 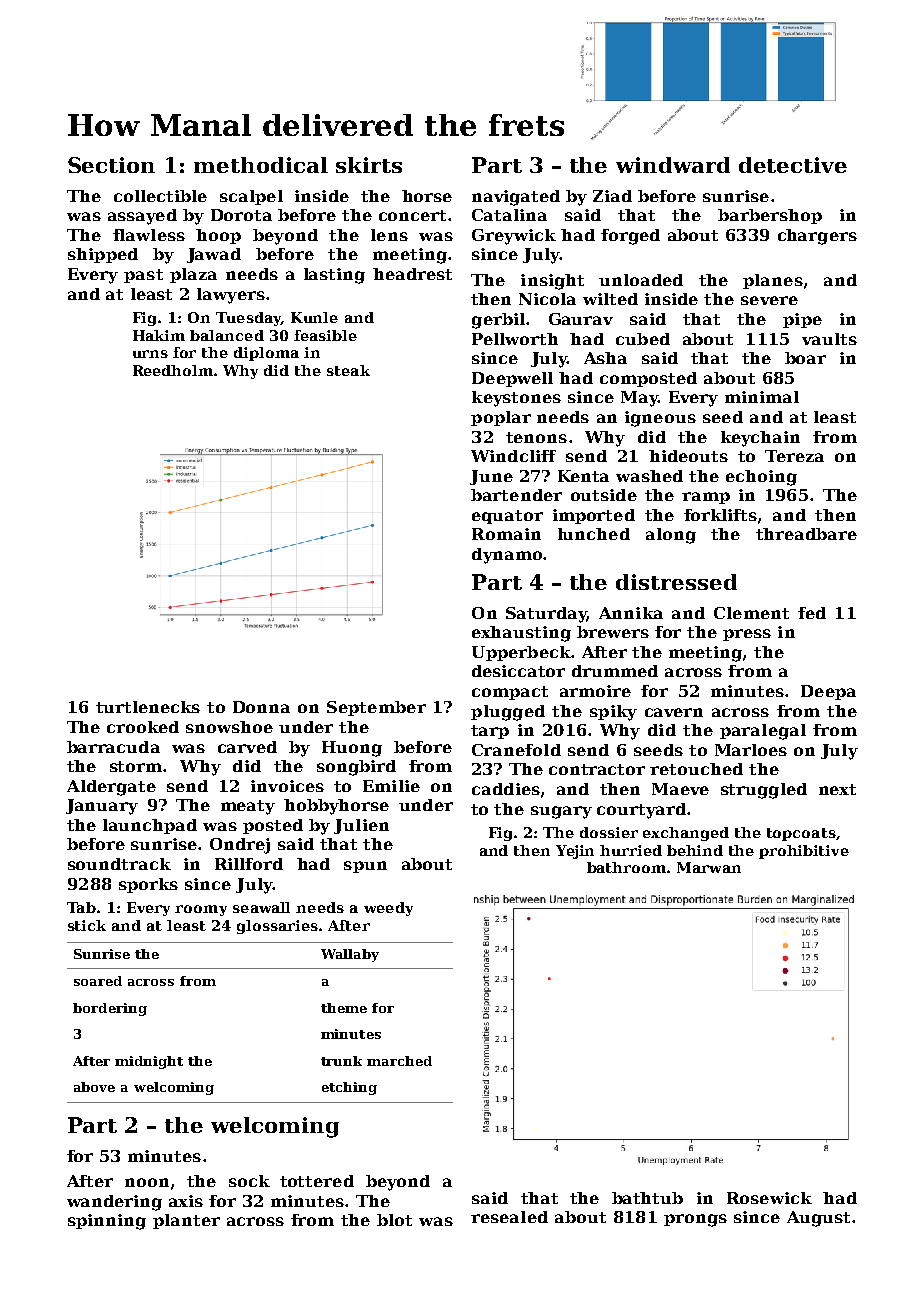 I want to click on above, so click(x=94, y=1087).
